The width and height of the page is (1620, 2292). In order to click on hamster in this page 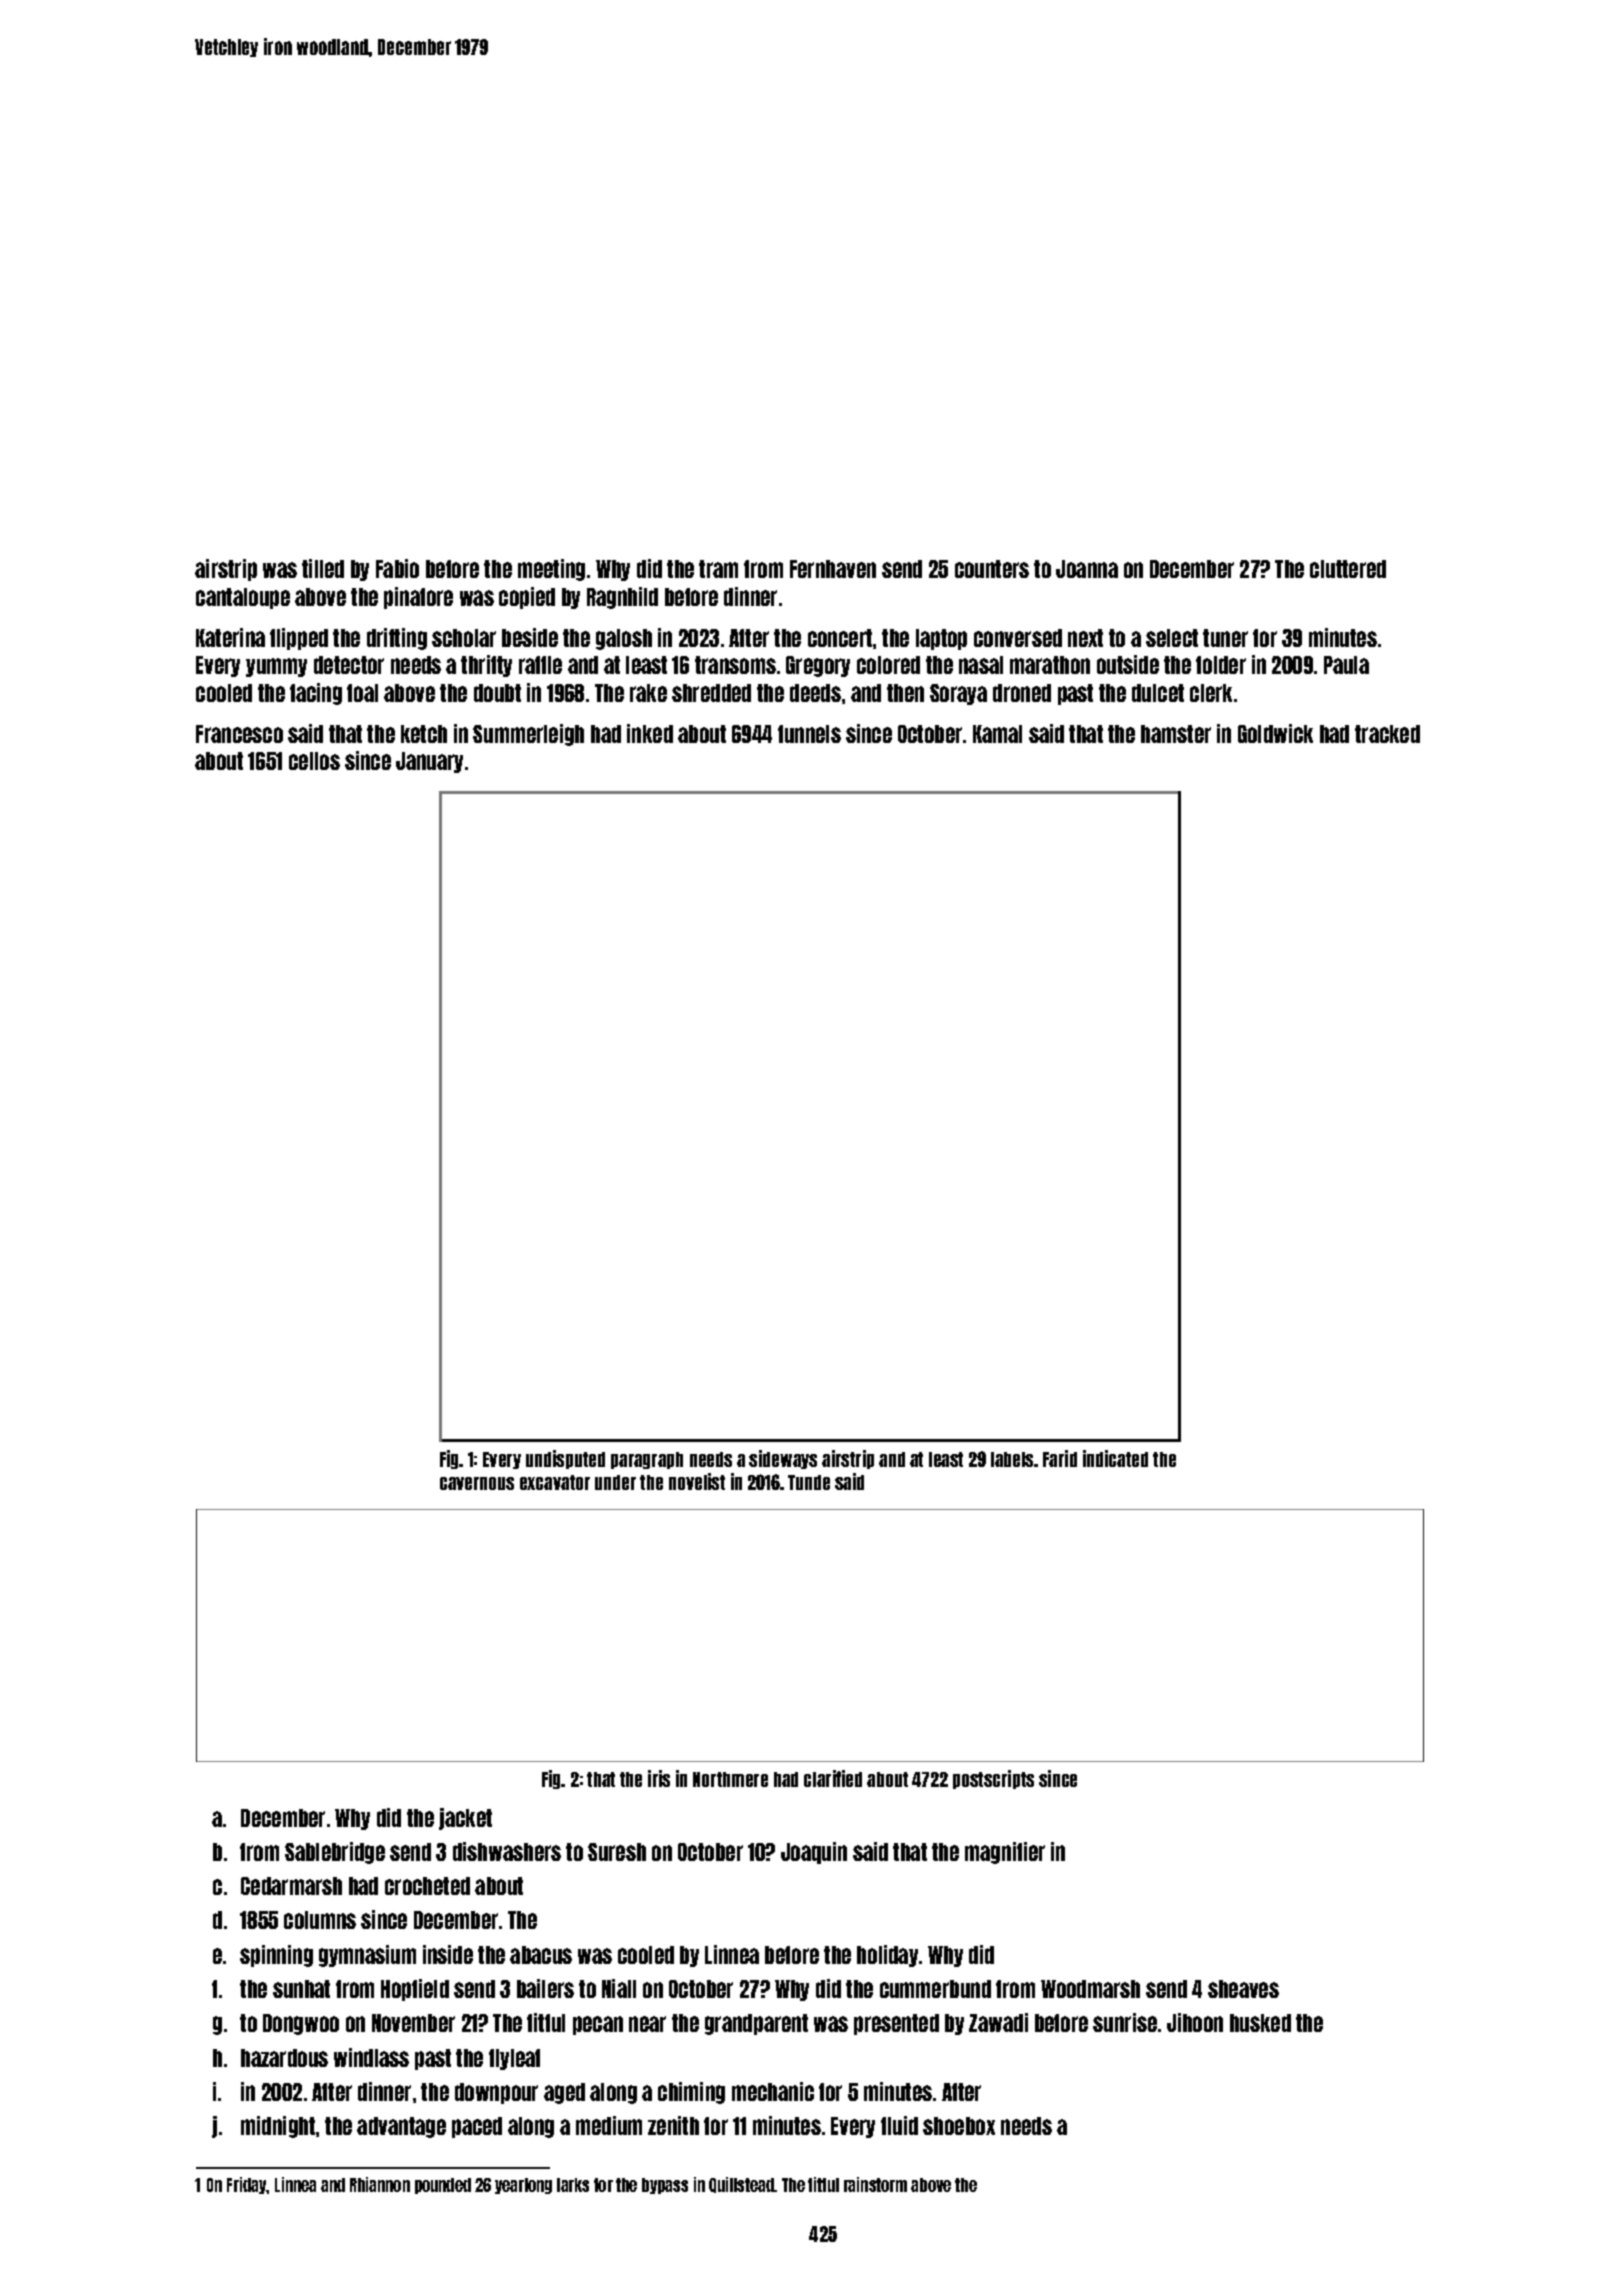, I will do `click(1176, 734)`.
